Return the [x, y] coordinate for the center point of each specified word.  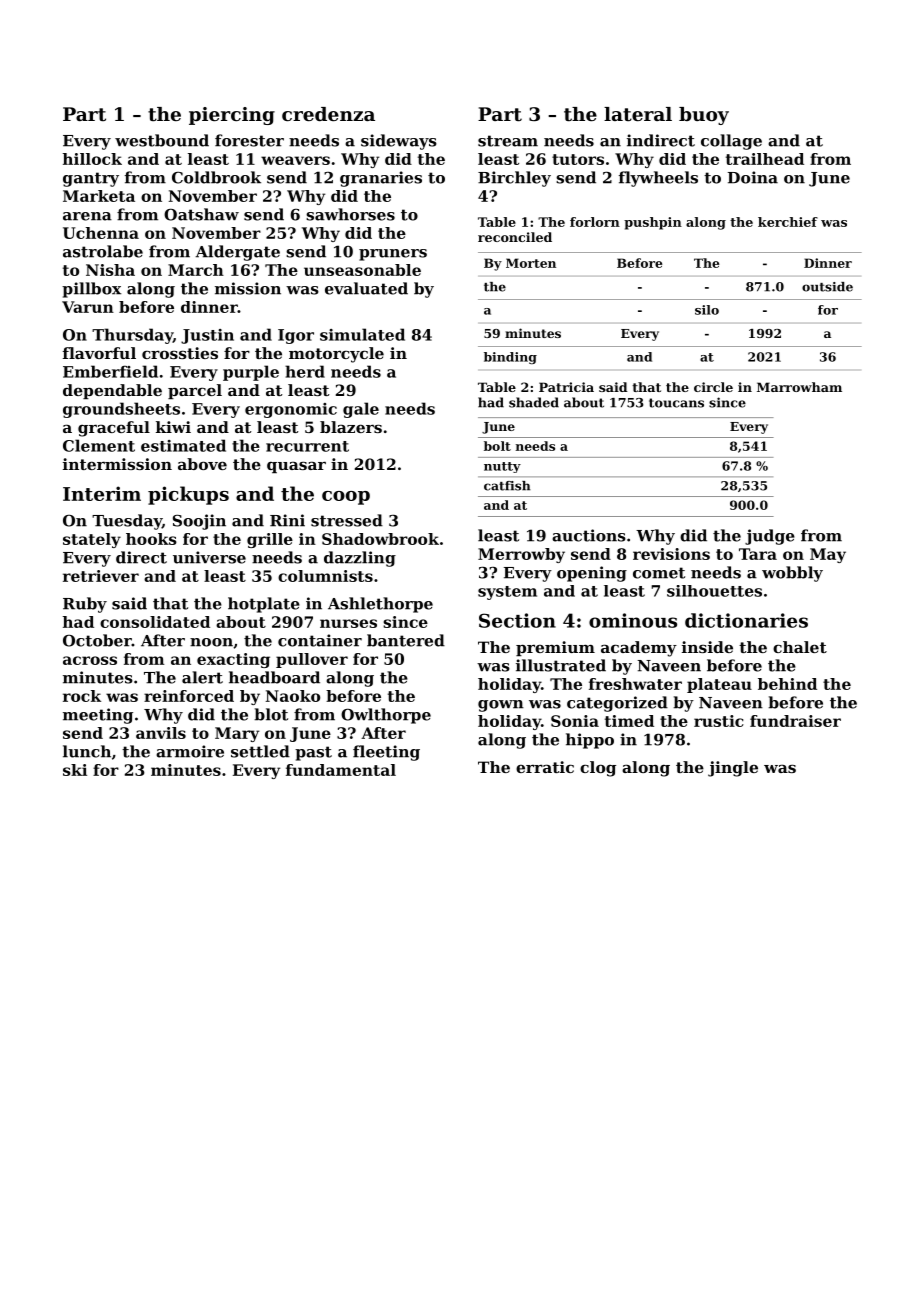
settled [260, 751]
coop [346, 498]
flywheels [658, 179]
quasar [296, 467]
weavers [295, 160]
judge [770, 537]
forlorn [595, 222]
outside [827, 287]
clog [598, 769]
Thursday [132, 336]
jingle [733, 769]
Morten [531, 263]
